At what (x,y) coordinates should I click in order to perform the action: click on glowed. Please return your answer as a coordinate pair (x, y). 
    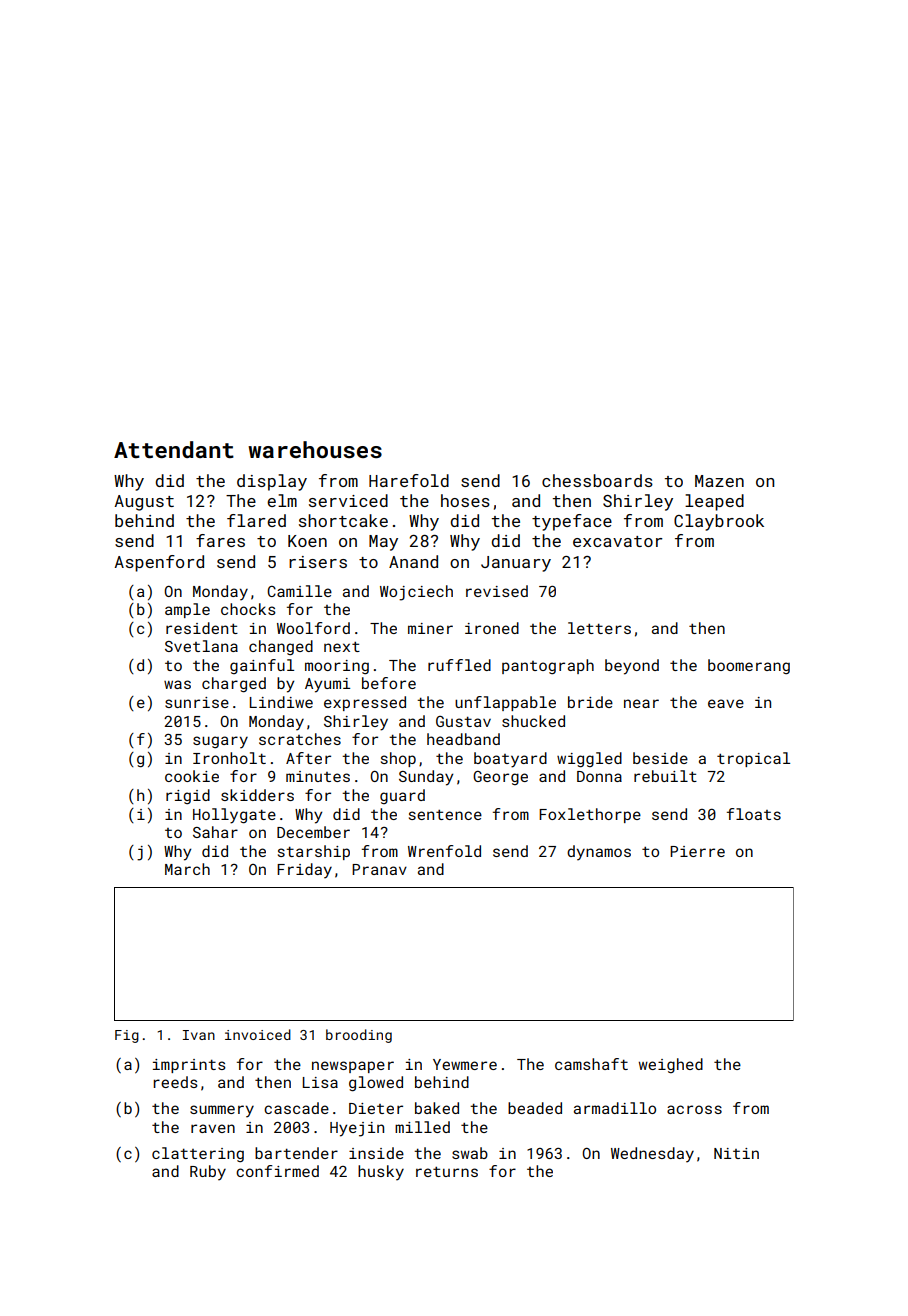
    Looking at the image, I should click on (376, 1084).
